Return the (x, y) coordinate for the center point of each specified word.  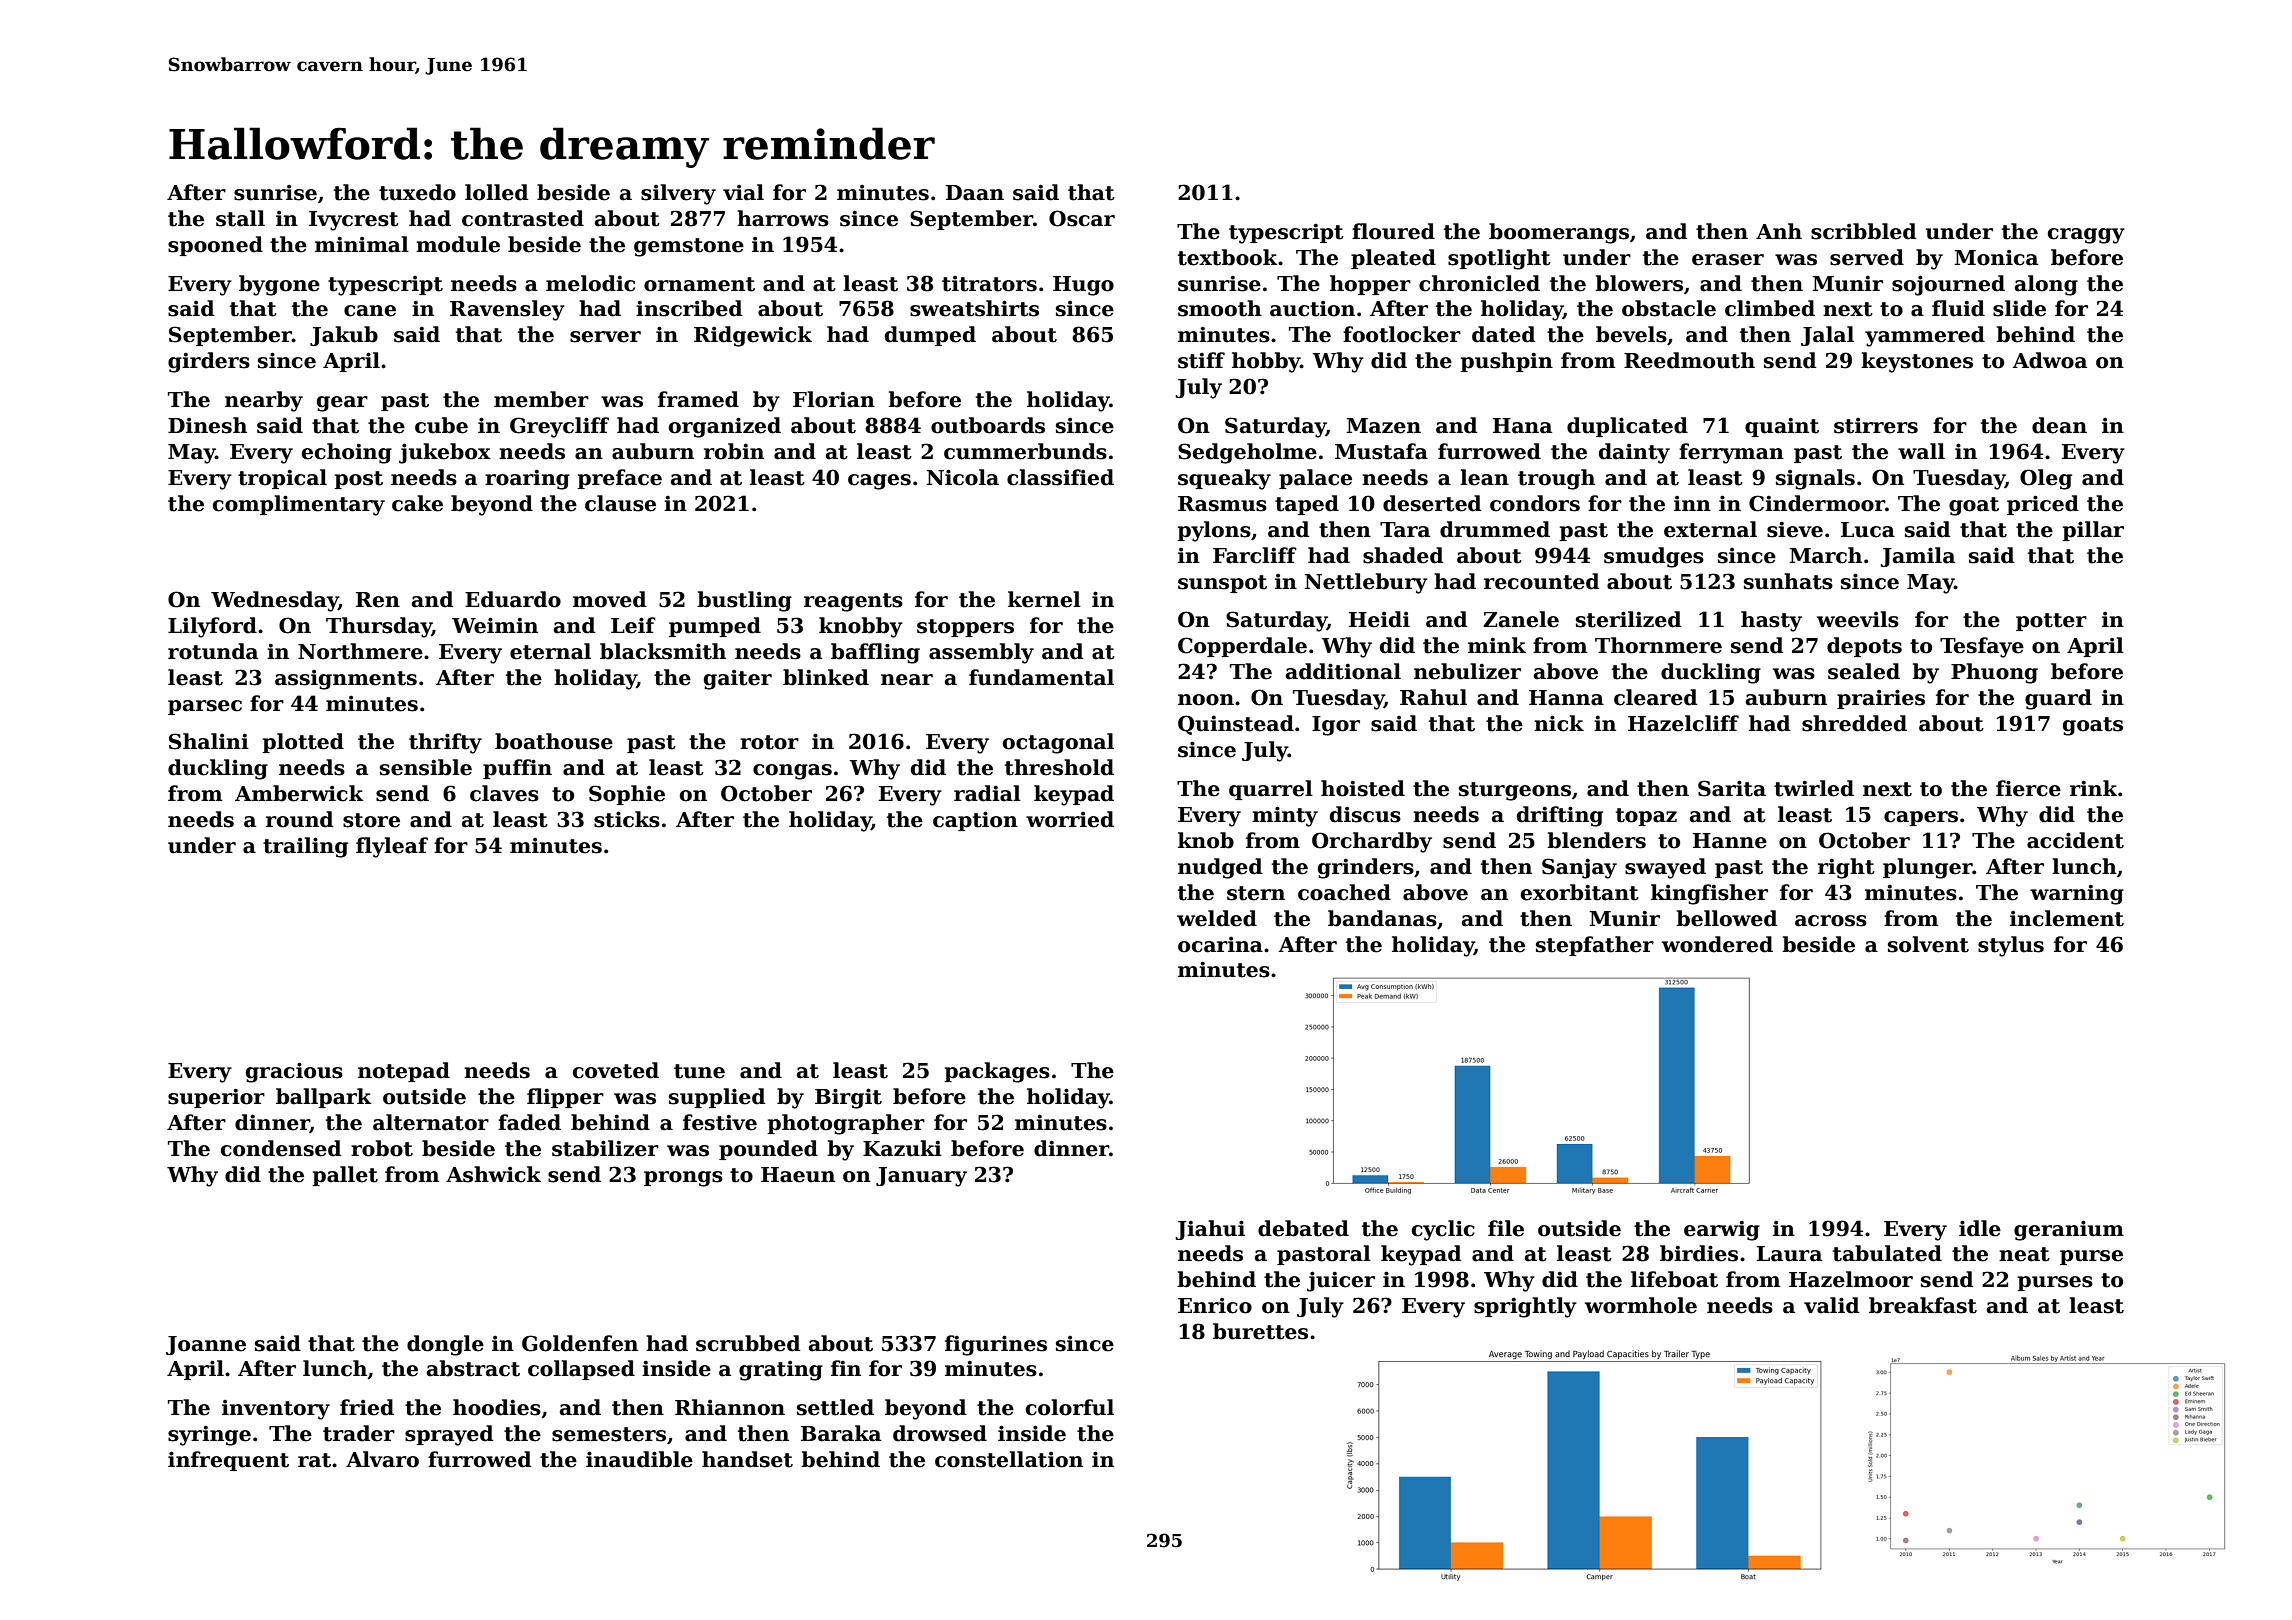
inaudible (639, 1459)
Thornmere (1658, 645)
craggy (2086, 236)
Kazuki (902, 1148)
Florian (834, 399)
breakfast (1923, 1305)
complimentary (299, 505)
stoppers (965, 628)
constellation (1009, 1459)
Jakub (344, 336)
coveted (616, 1070)
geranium (2069, 1230)
